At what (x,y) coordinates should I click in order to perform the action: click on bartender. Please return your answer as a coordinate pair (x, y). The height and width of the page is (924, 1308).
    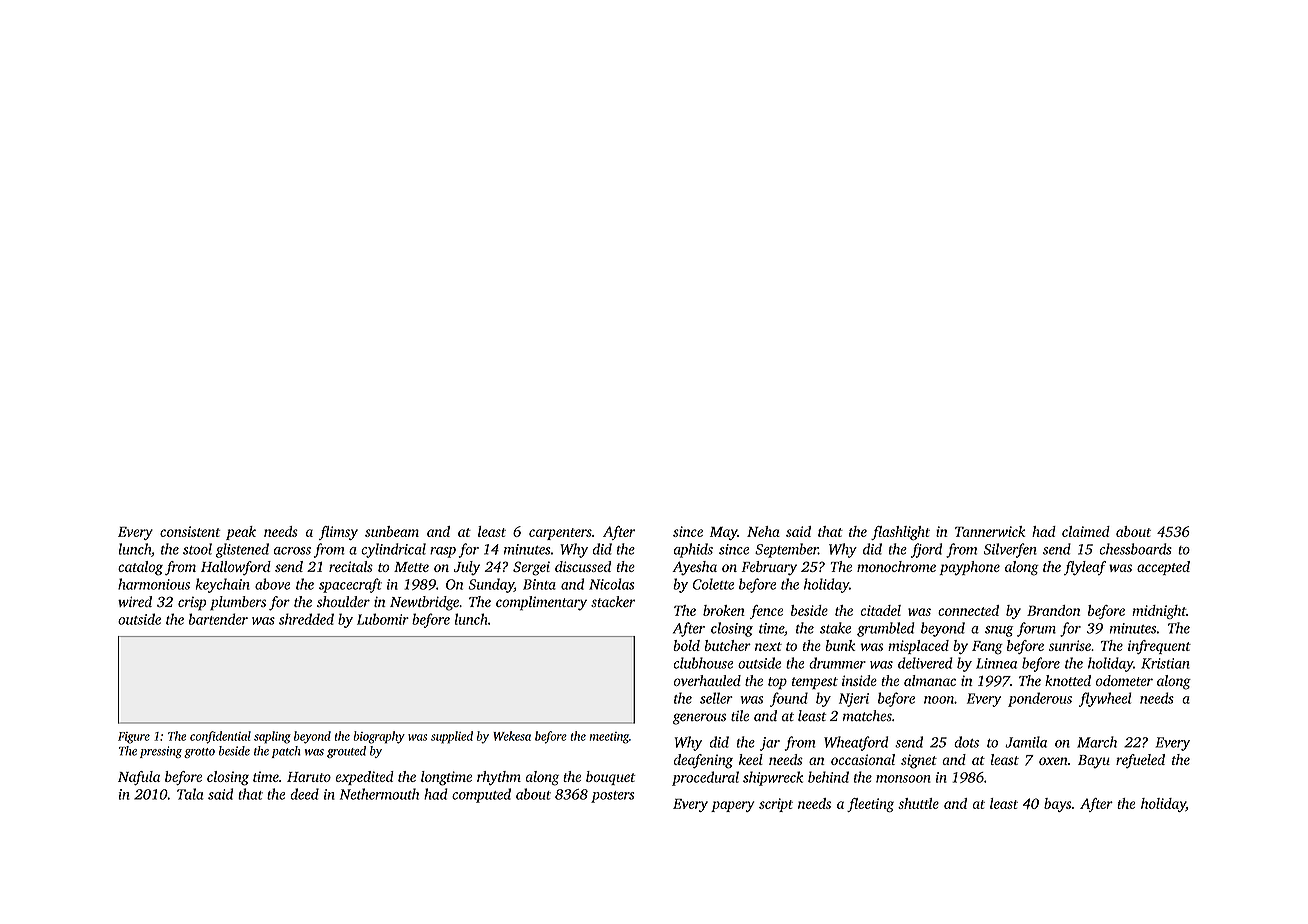
    Looking at the image, I should click on (218, 619).
